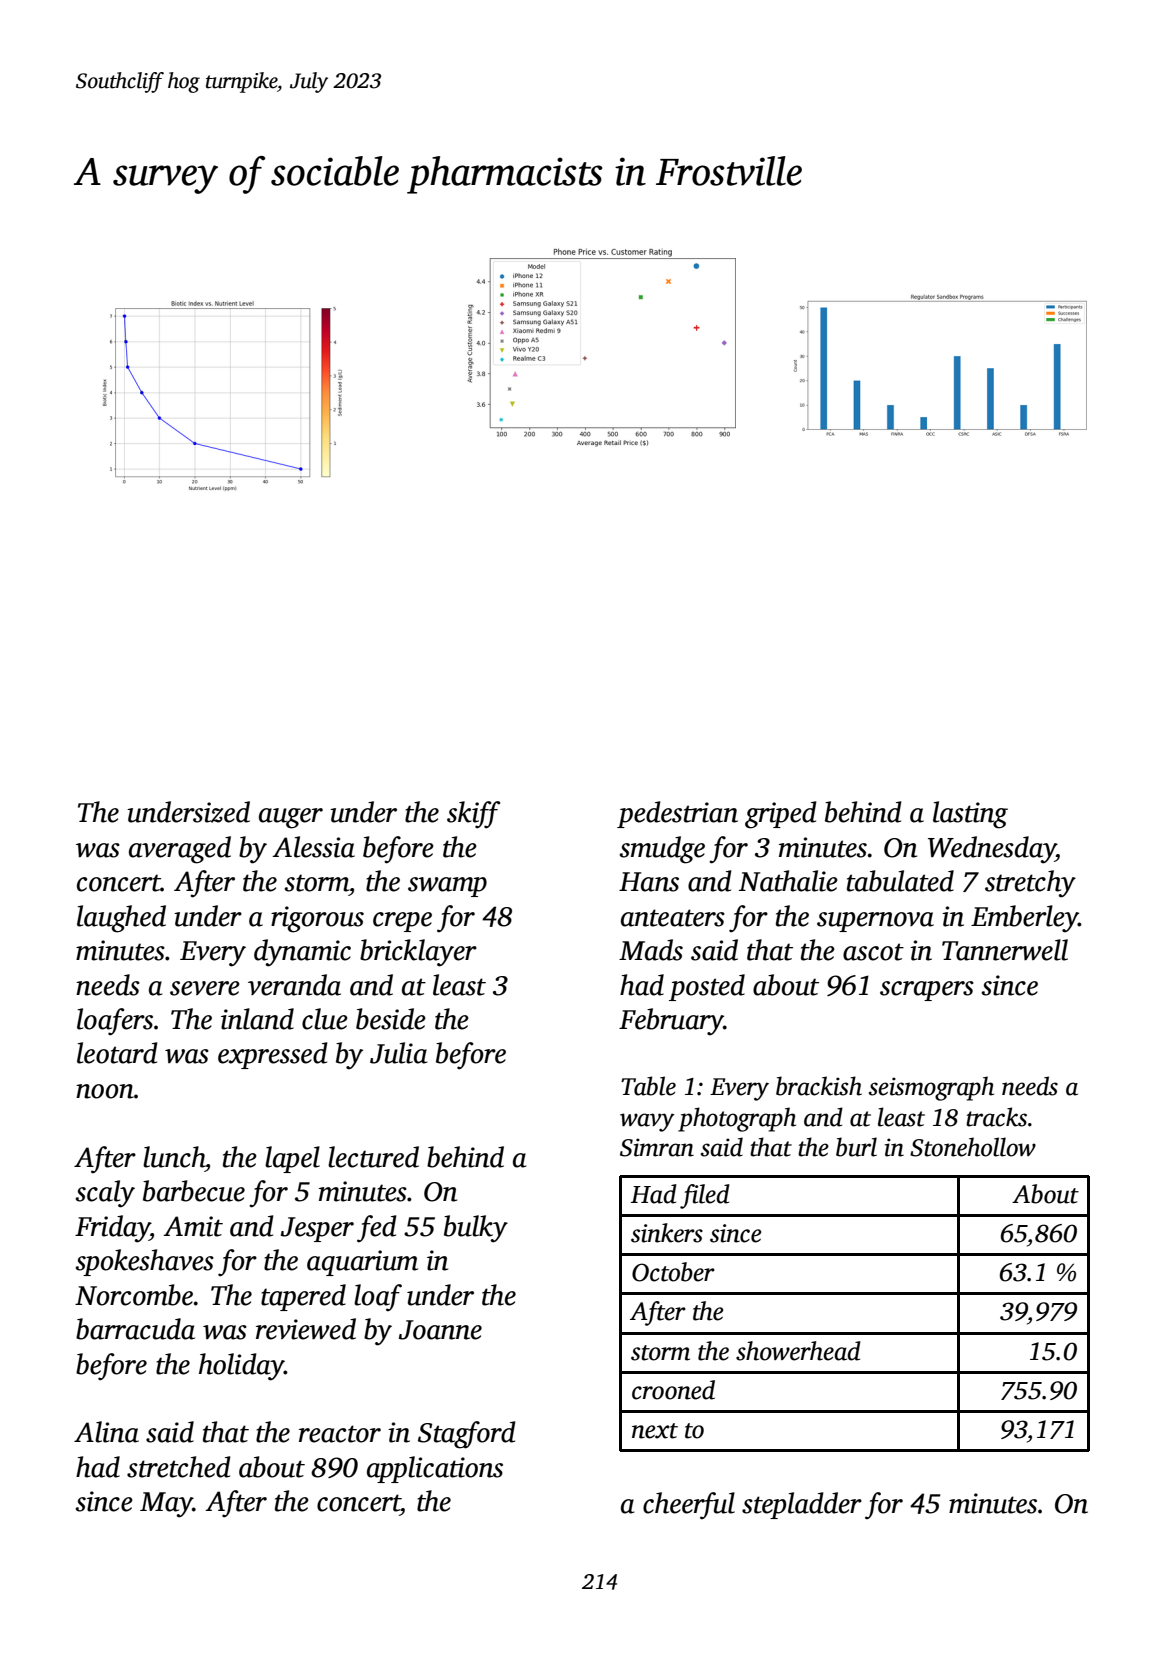 The image size is (1165, 1654). I want to click on lasting, so click(970, 815).
